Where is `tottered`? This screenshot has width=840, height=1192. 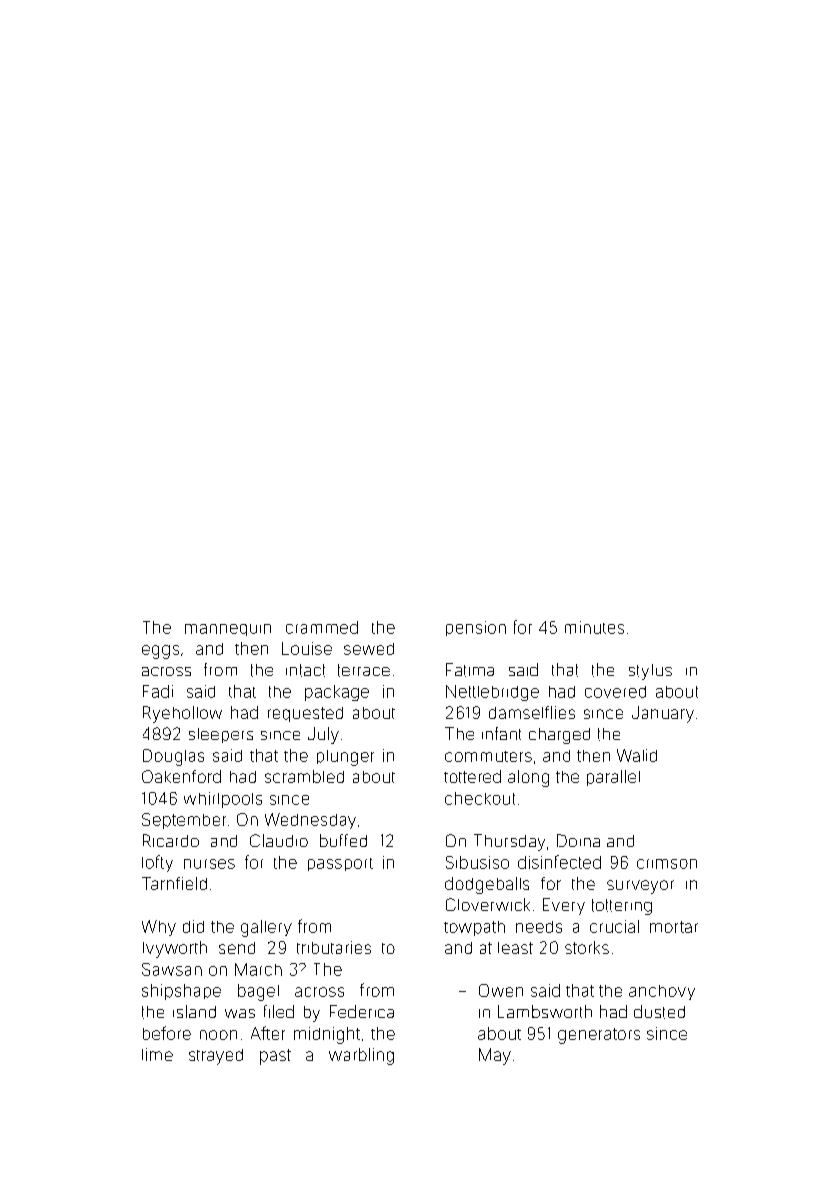
tottered is located at coordinates (472, 776).
